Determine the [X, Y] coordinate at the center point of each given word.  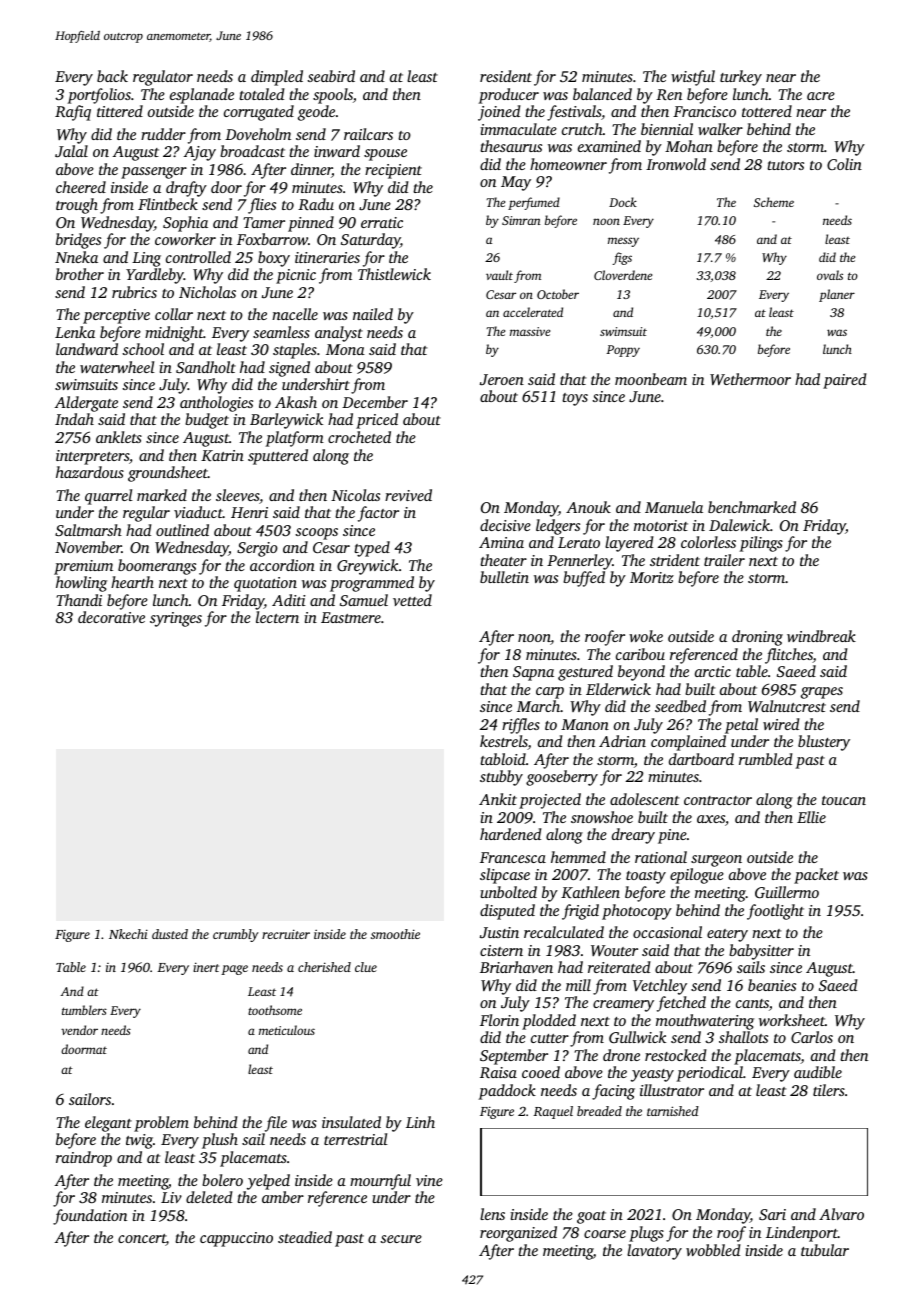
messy [623, 242]
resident [506, 76]
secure [401, 1239]
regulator [163, 78]
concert [142, 1240]
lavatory [654, 1252]
